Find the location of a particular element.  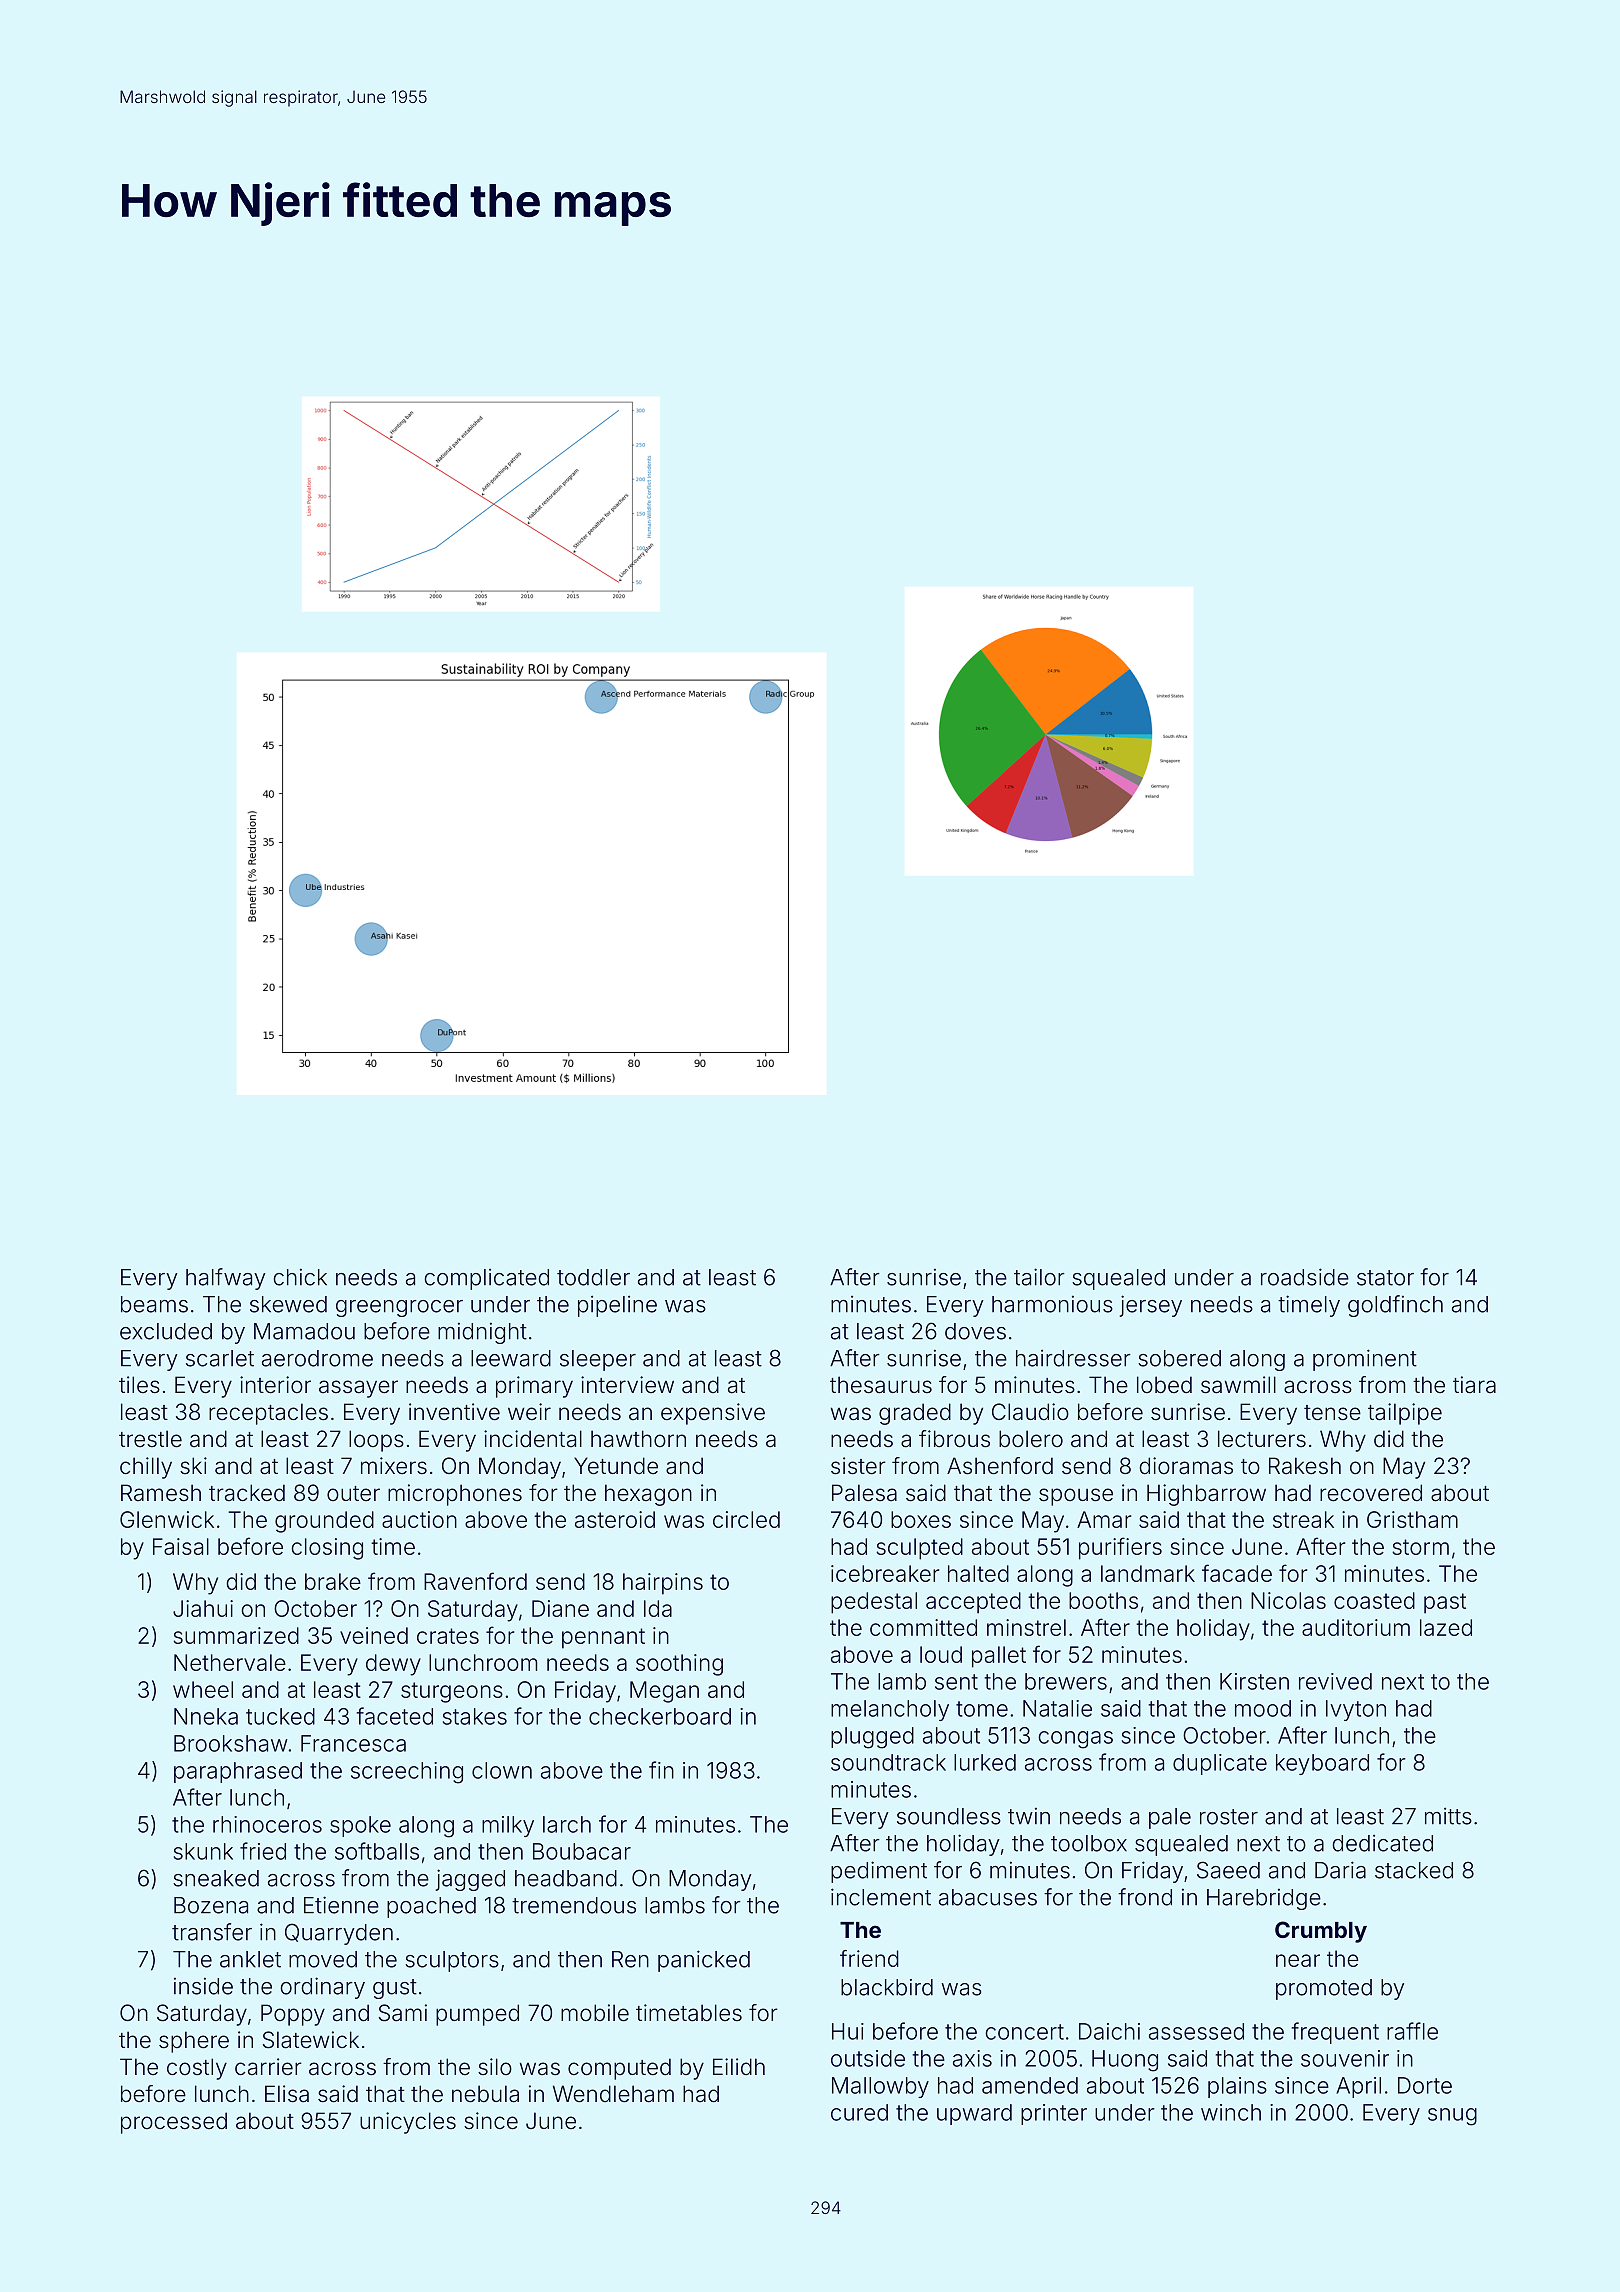

toddler is located at coordinates (593, 1277).
